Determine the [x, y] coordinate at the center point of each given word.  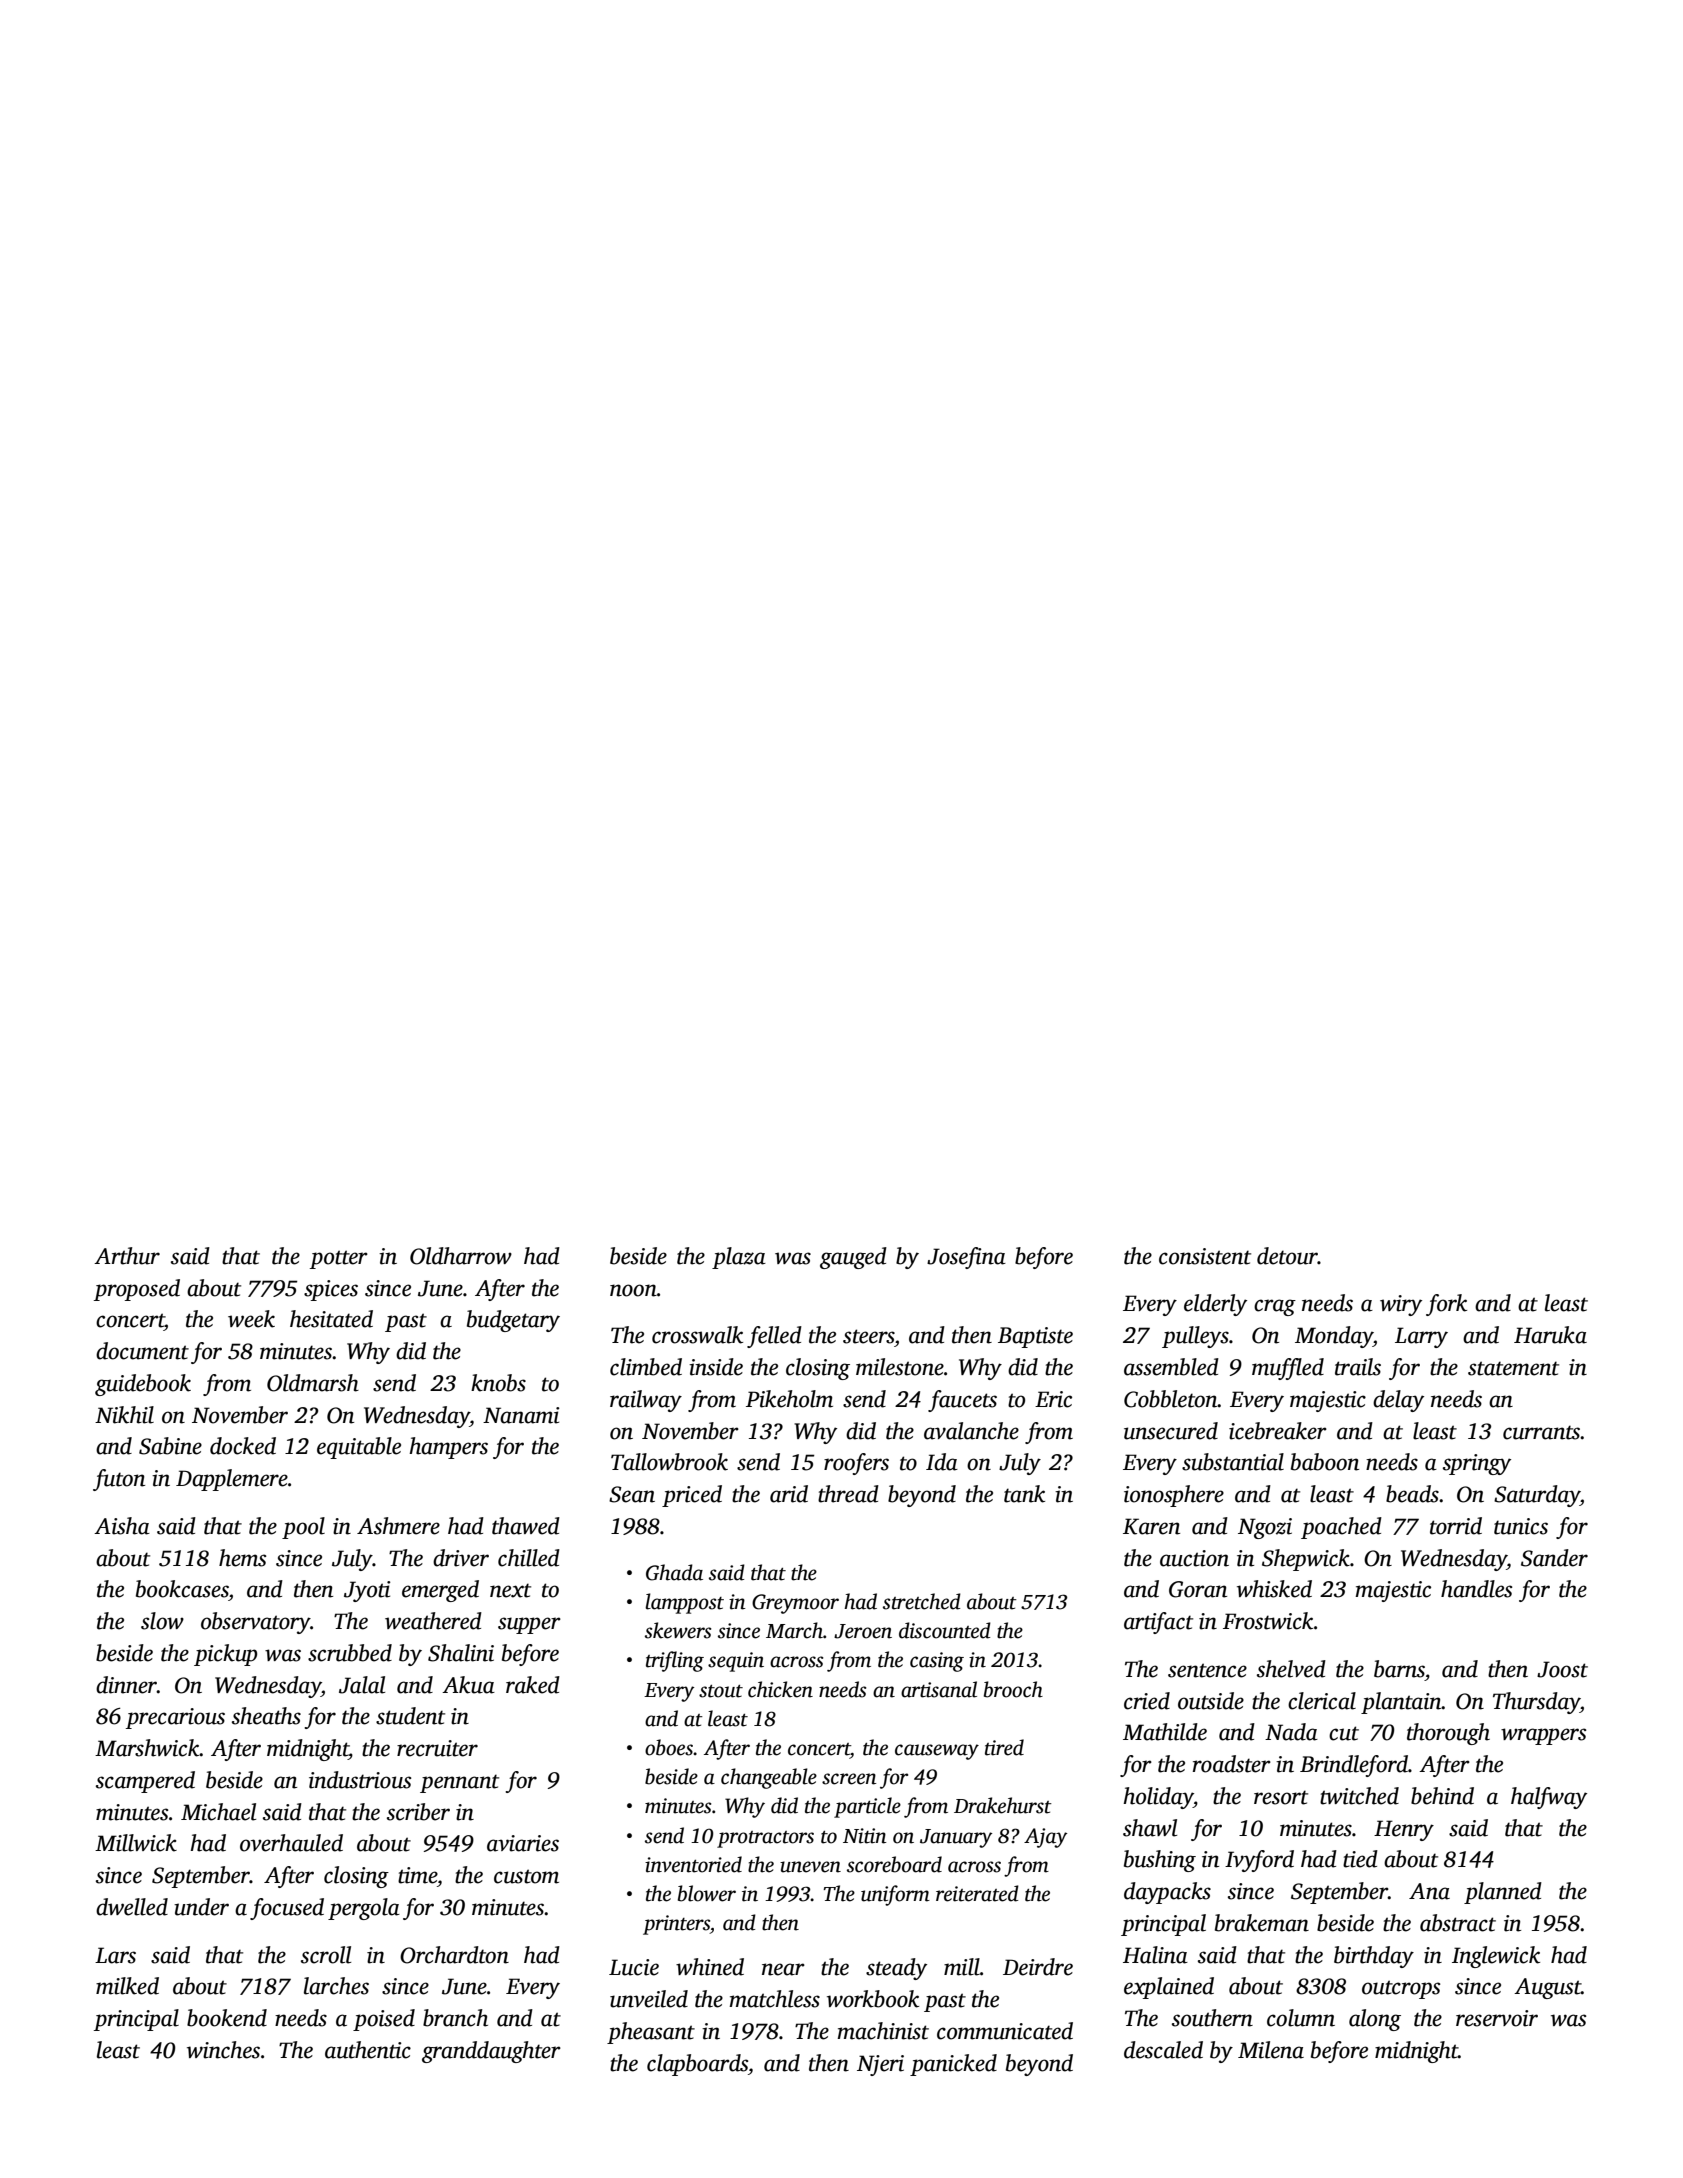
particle [867, 1807]
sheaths [266, 1716]
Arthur [127, 1256]
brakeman [1262, 1923]
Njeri [880, 2065]
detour [1287, 1256]
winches [223, 2050]
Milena [1271, 2050]
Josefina [966, 1258]
